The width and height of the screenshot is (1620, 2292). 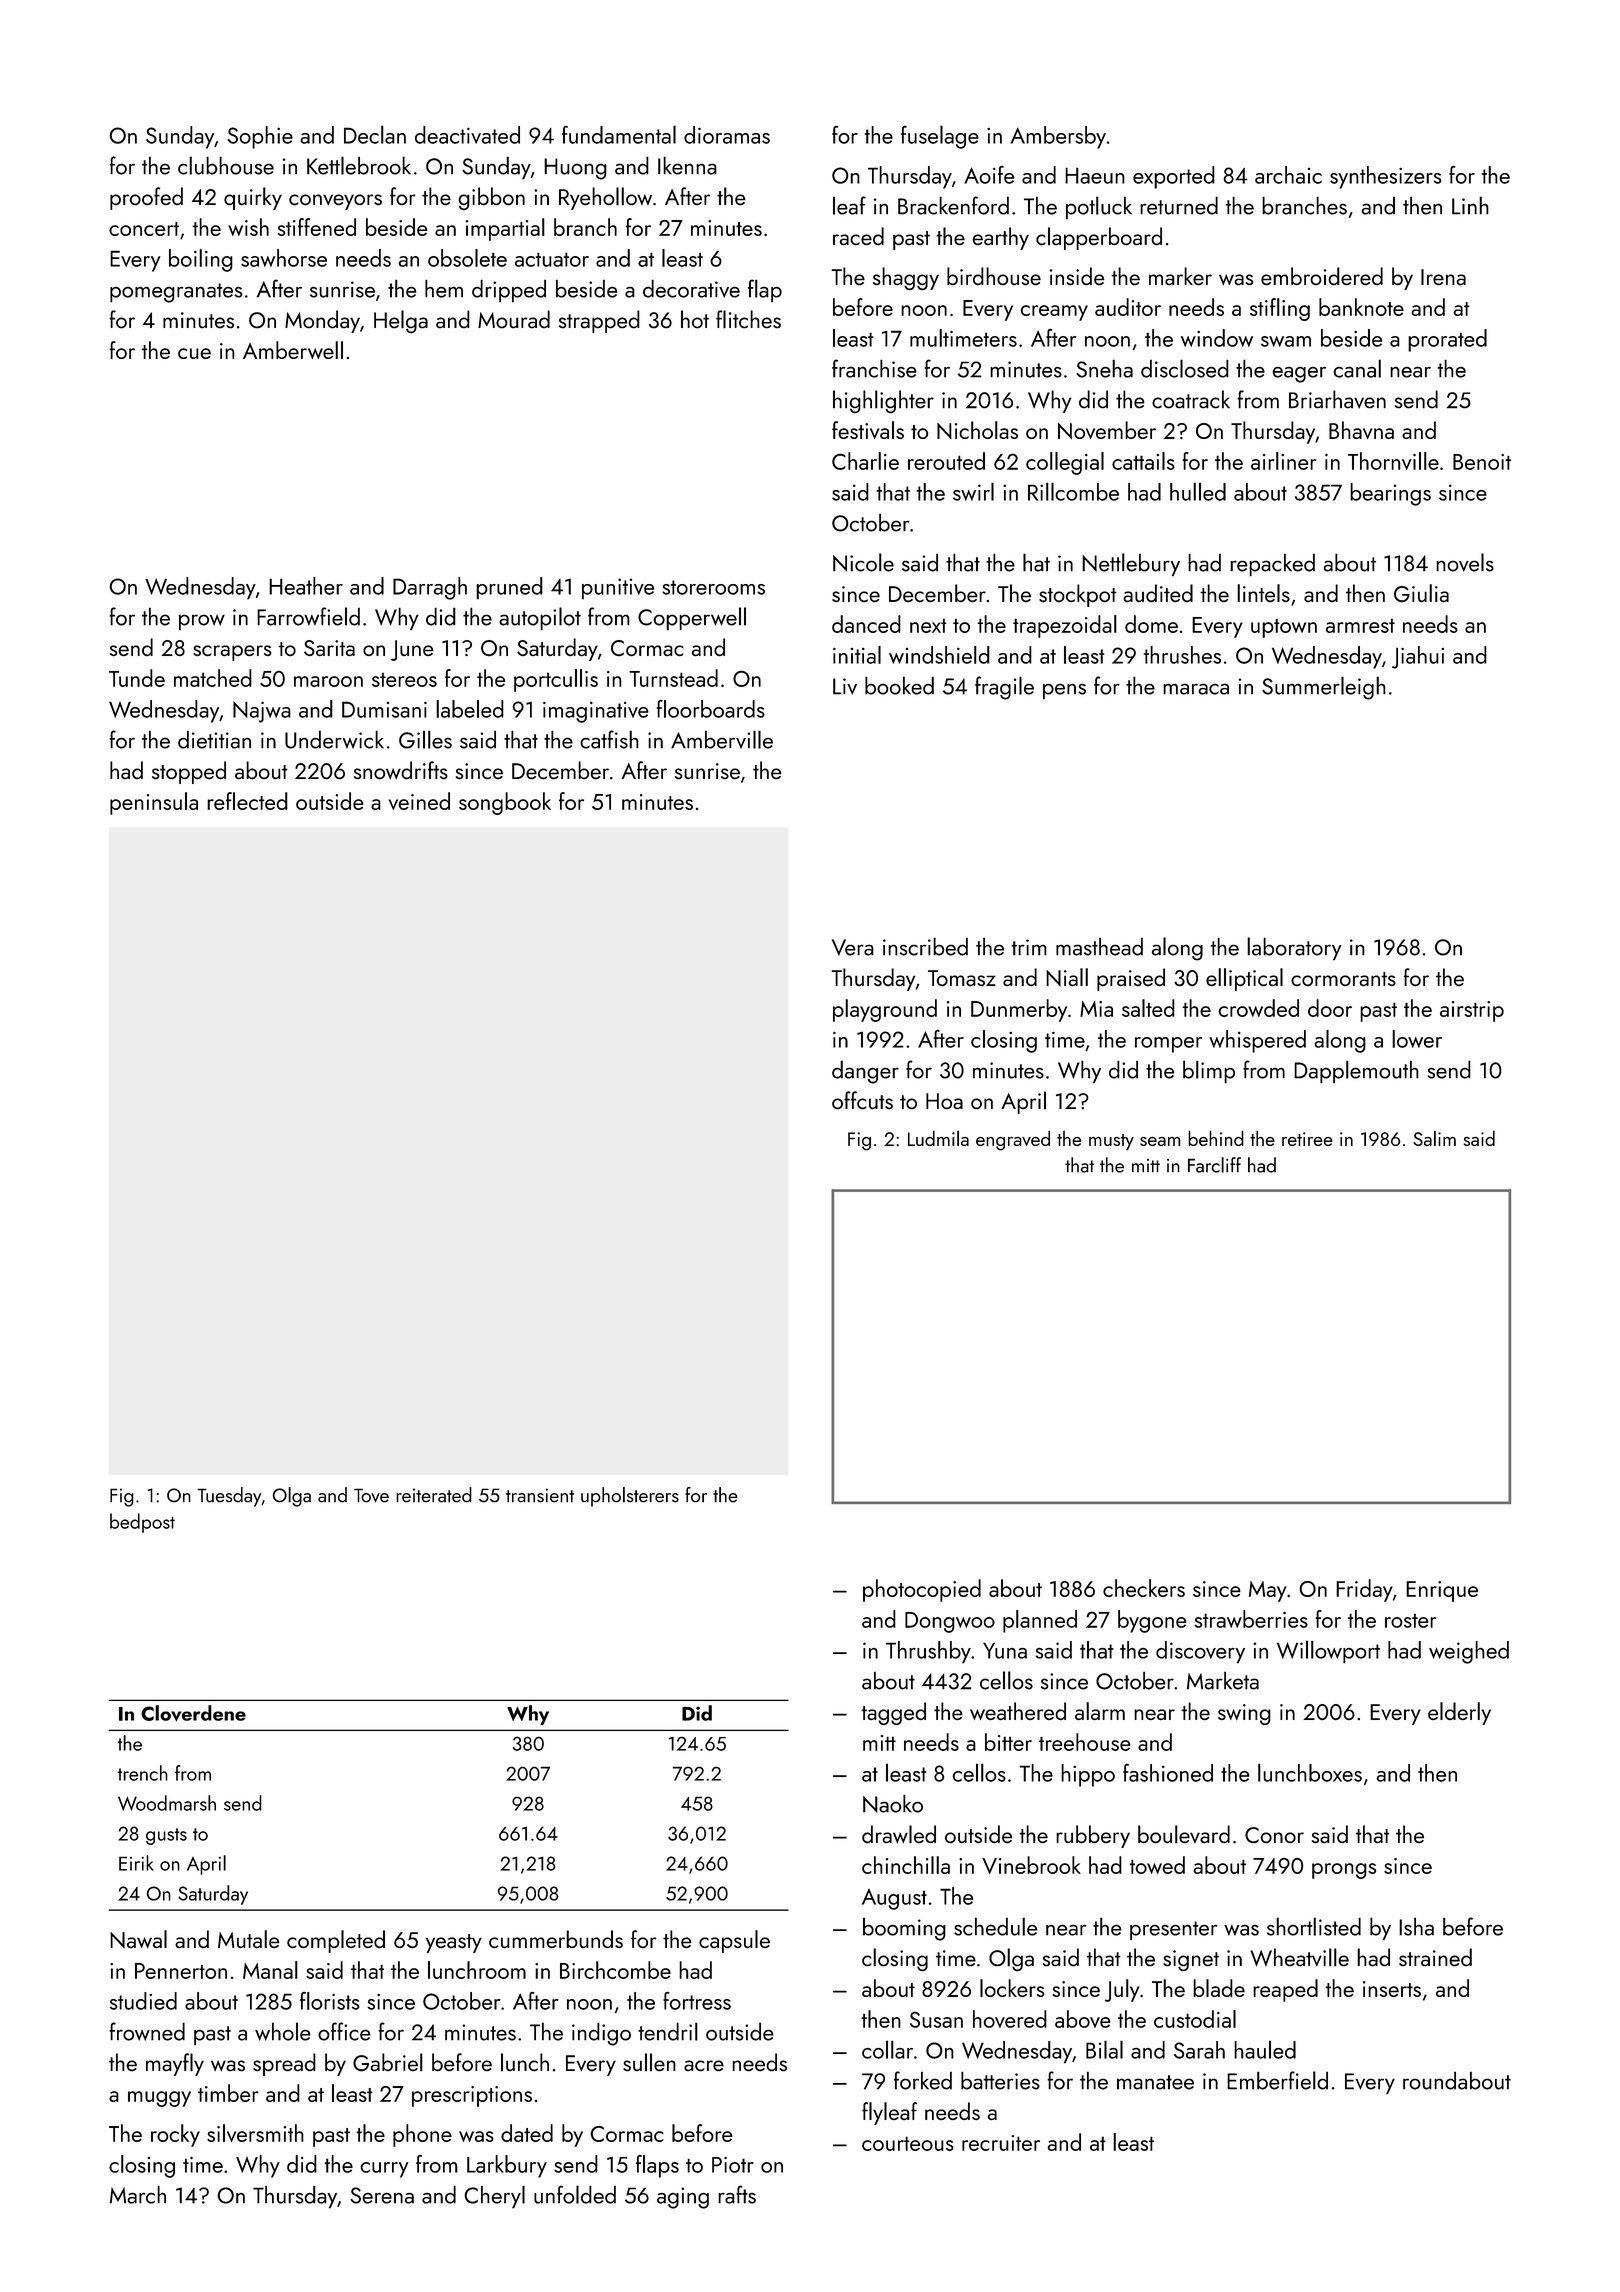 I want to click on fuselage, so click(x=940, y=137).
